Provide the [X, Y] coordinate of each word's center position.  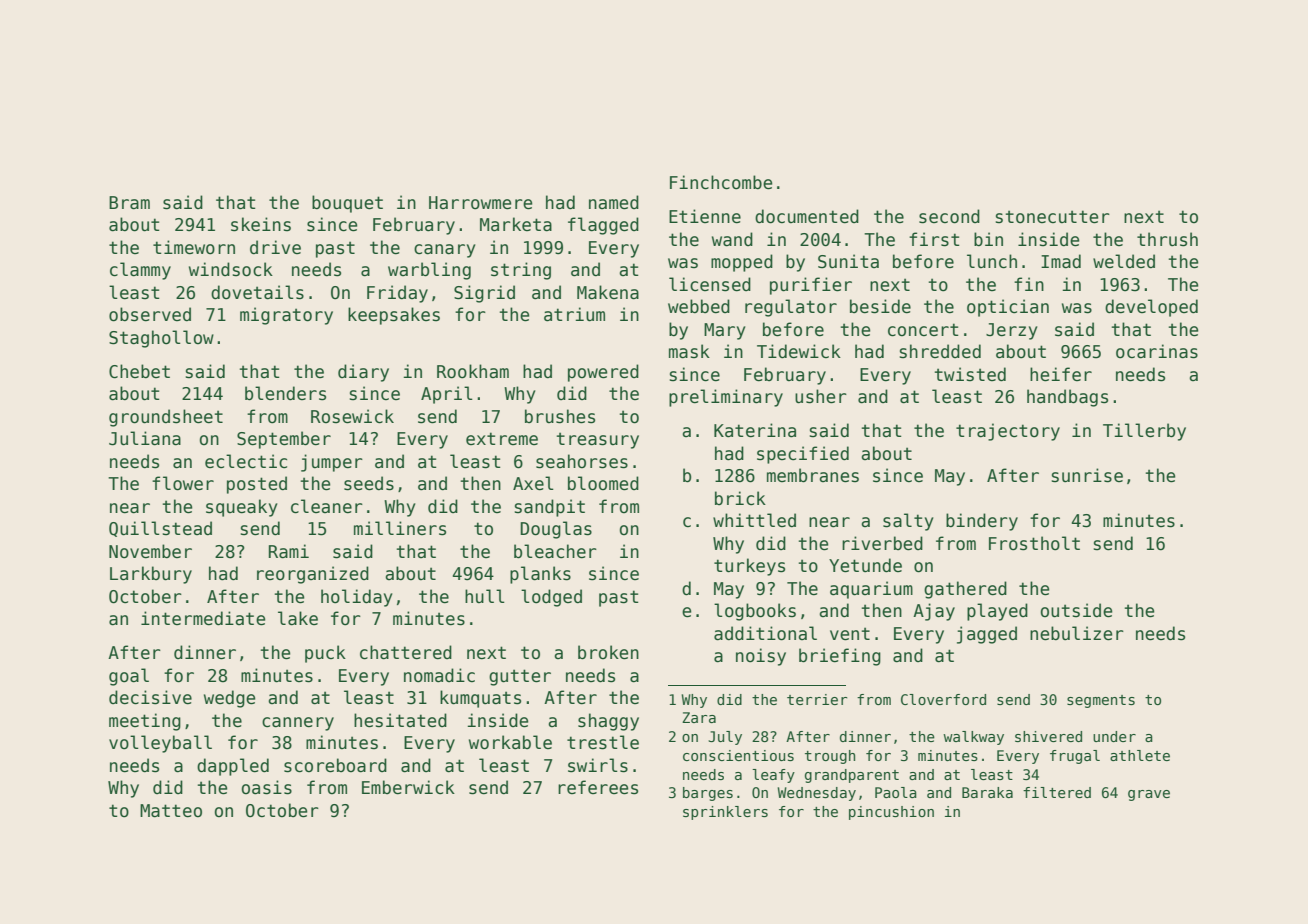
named [614, 202]
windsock [231, 269]
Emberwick [408, 787]
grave [1149, 795]
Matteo [171, 811]
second [949, 216]
